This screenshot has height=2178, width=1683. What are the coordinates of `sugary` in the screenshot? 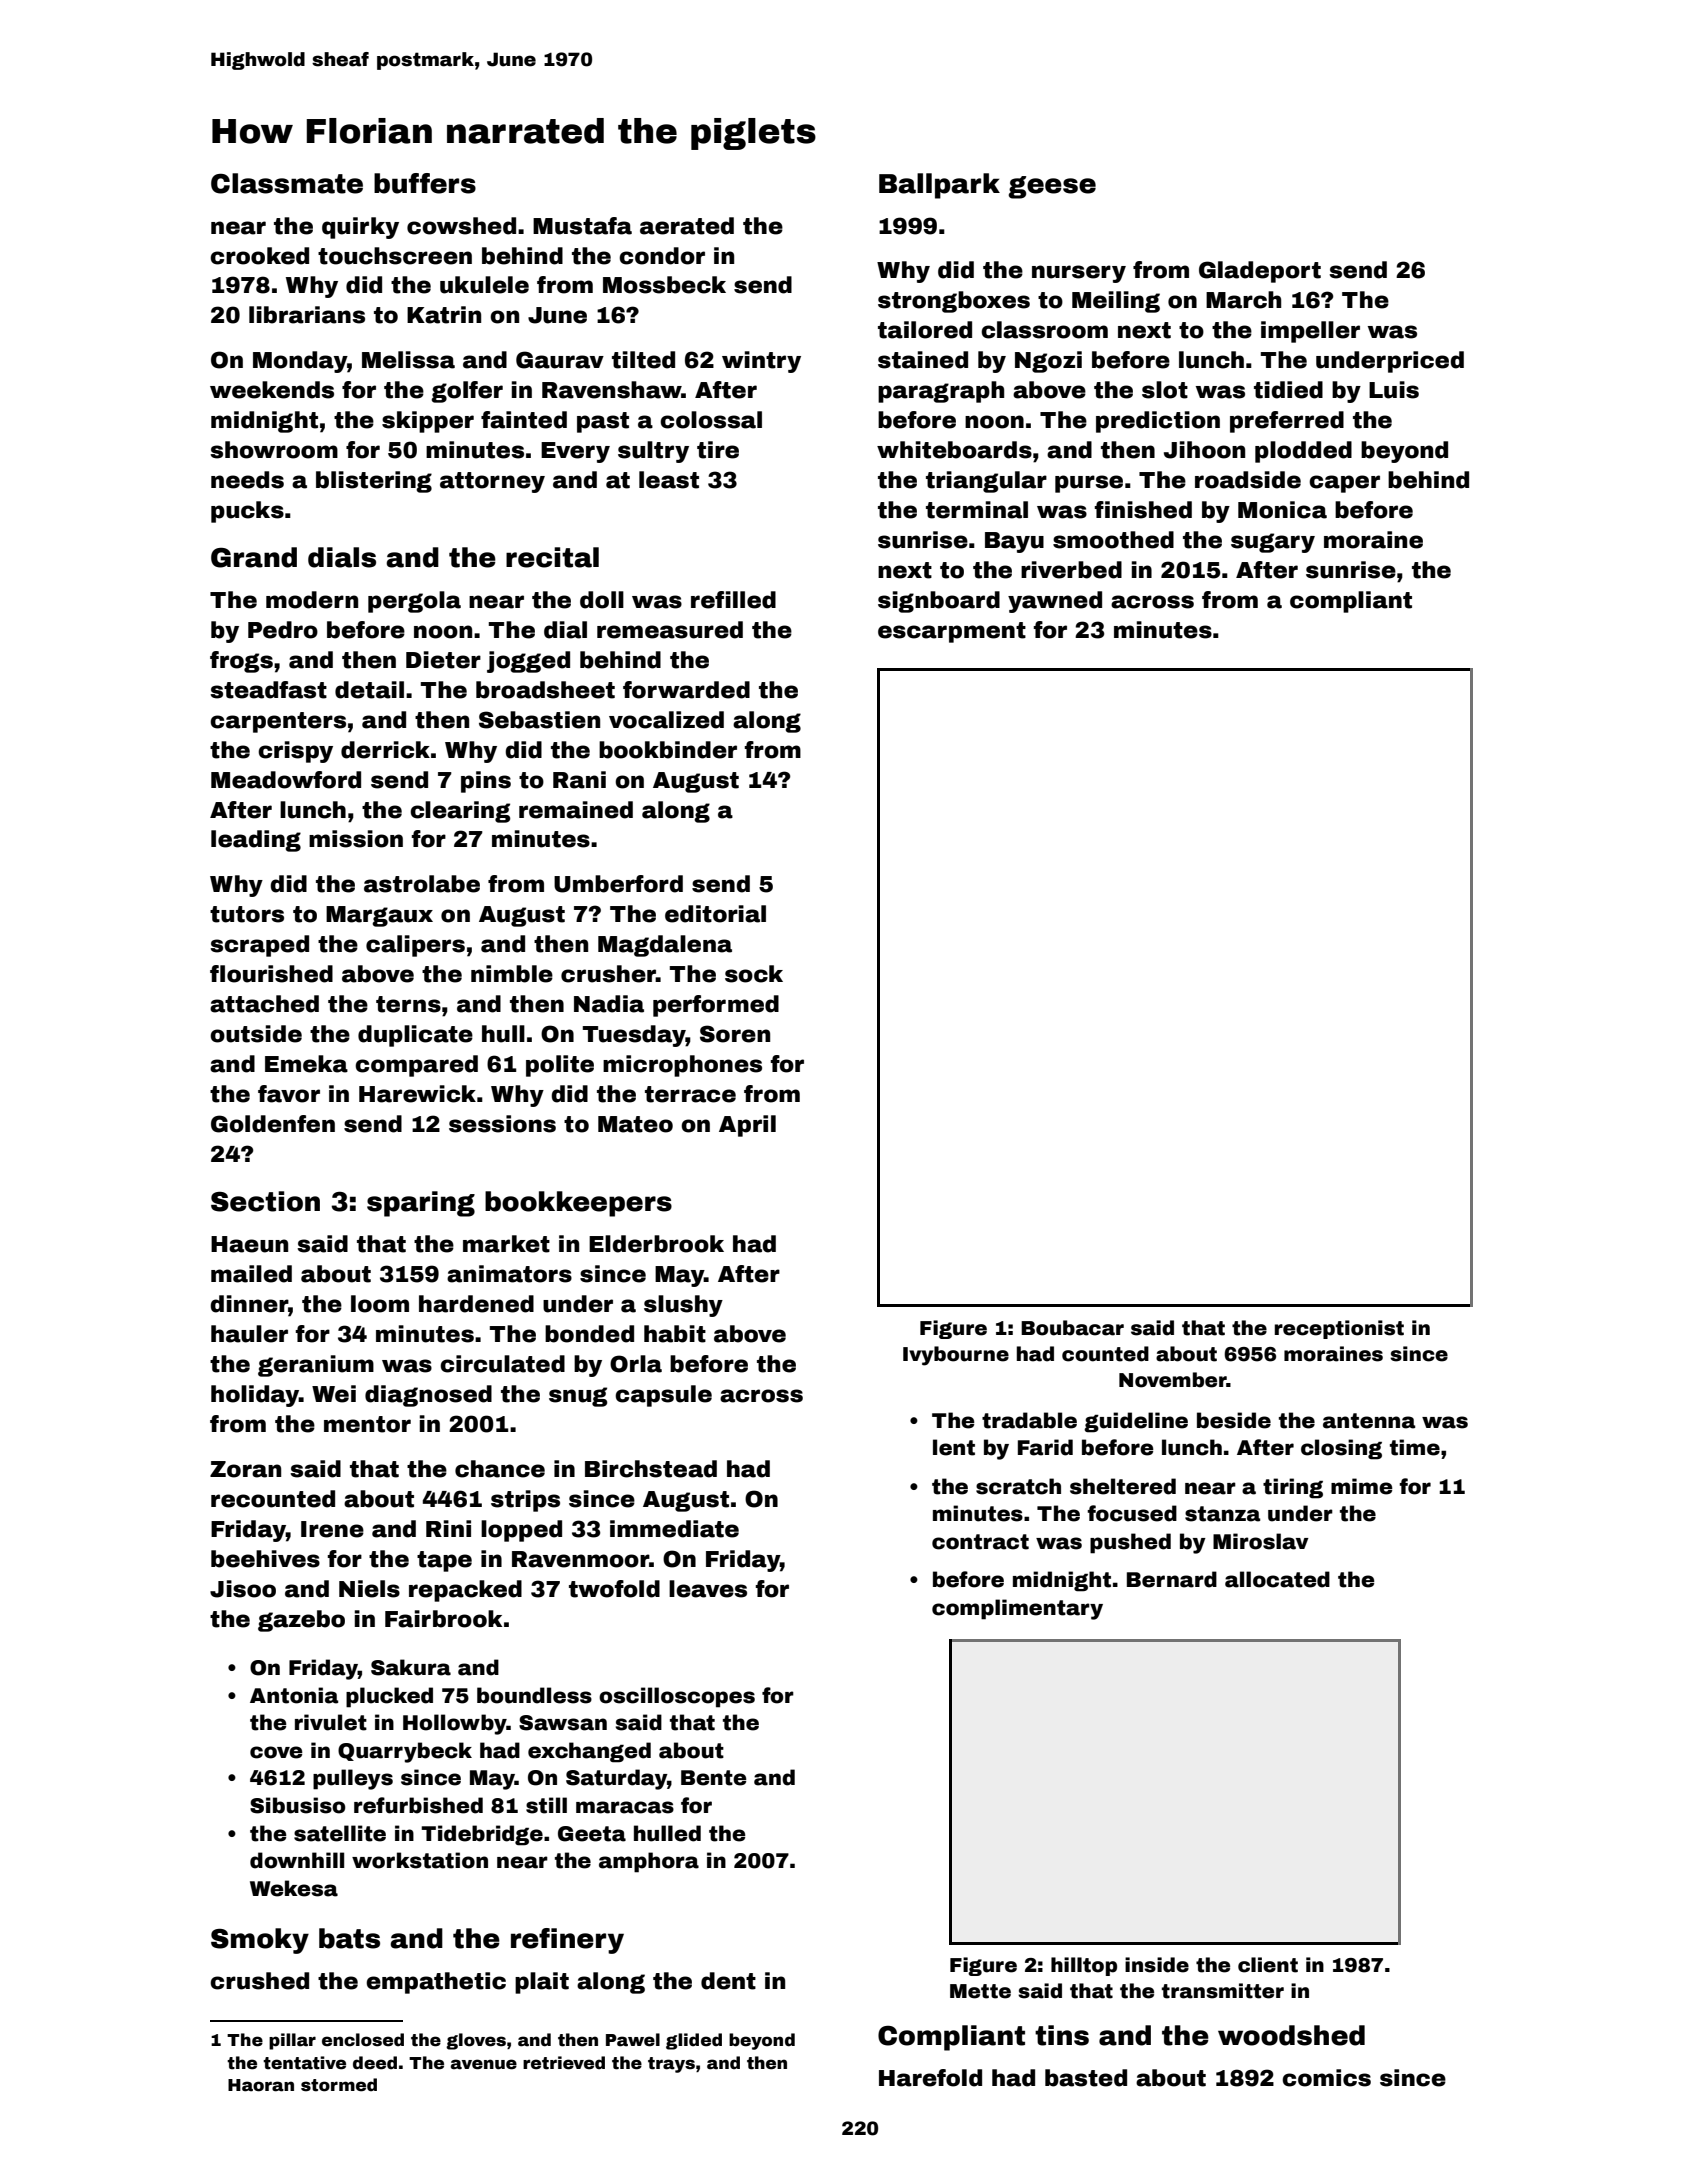 It's located at (1273, 543).
